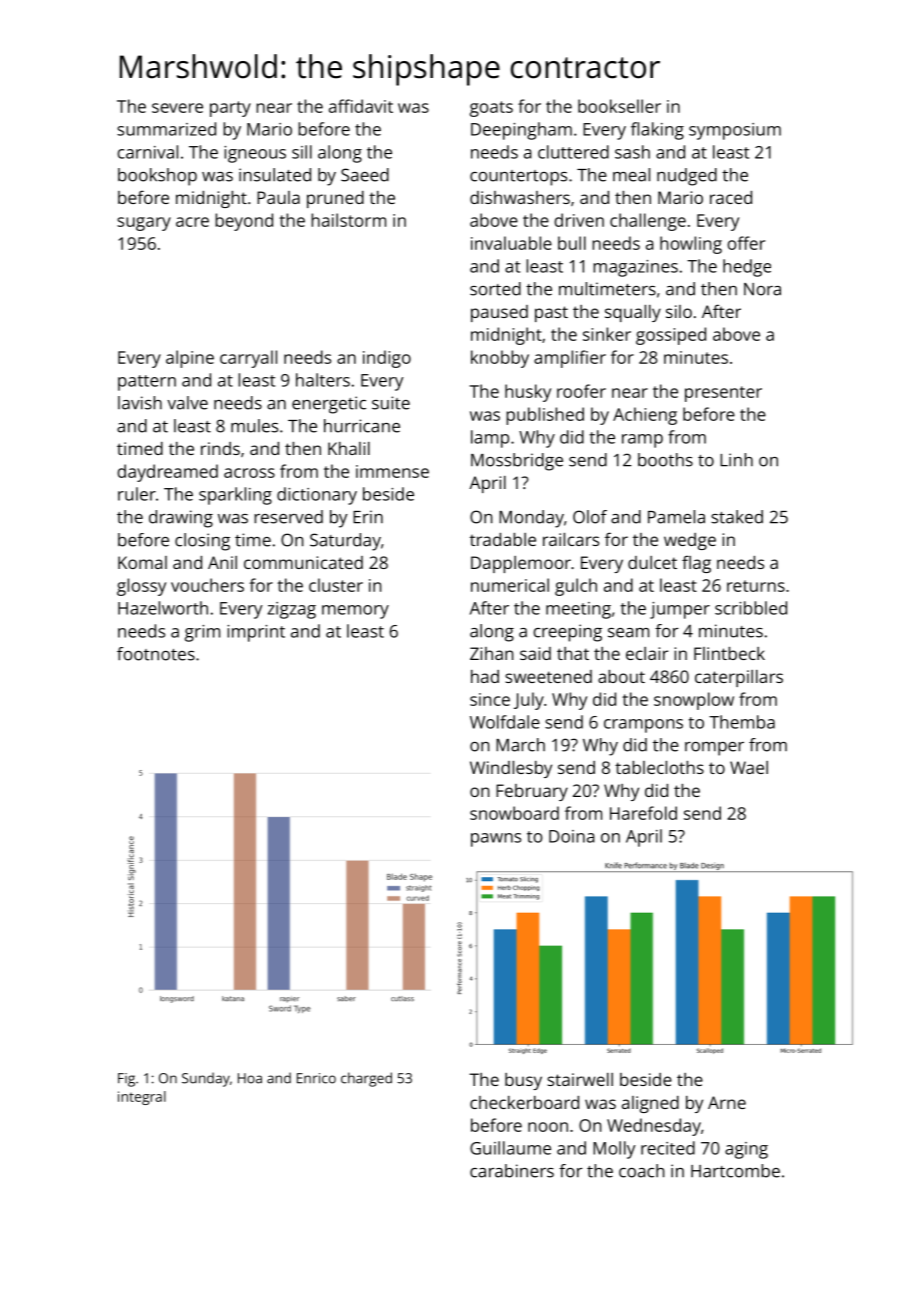 The height and width of the screenshot is (1316, 908). What do you see at coordinates (250, 1078) in the screenshot?
I see `Hoa` at bounding box center [250, 1078].
